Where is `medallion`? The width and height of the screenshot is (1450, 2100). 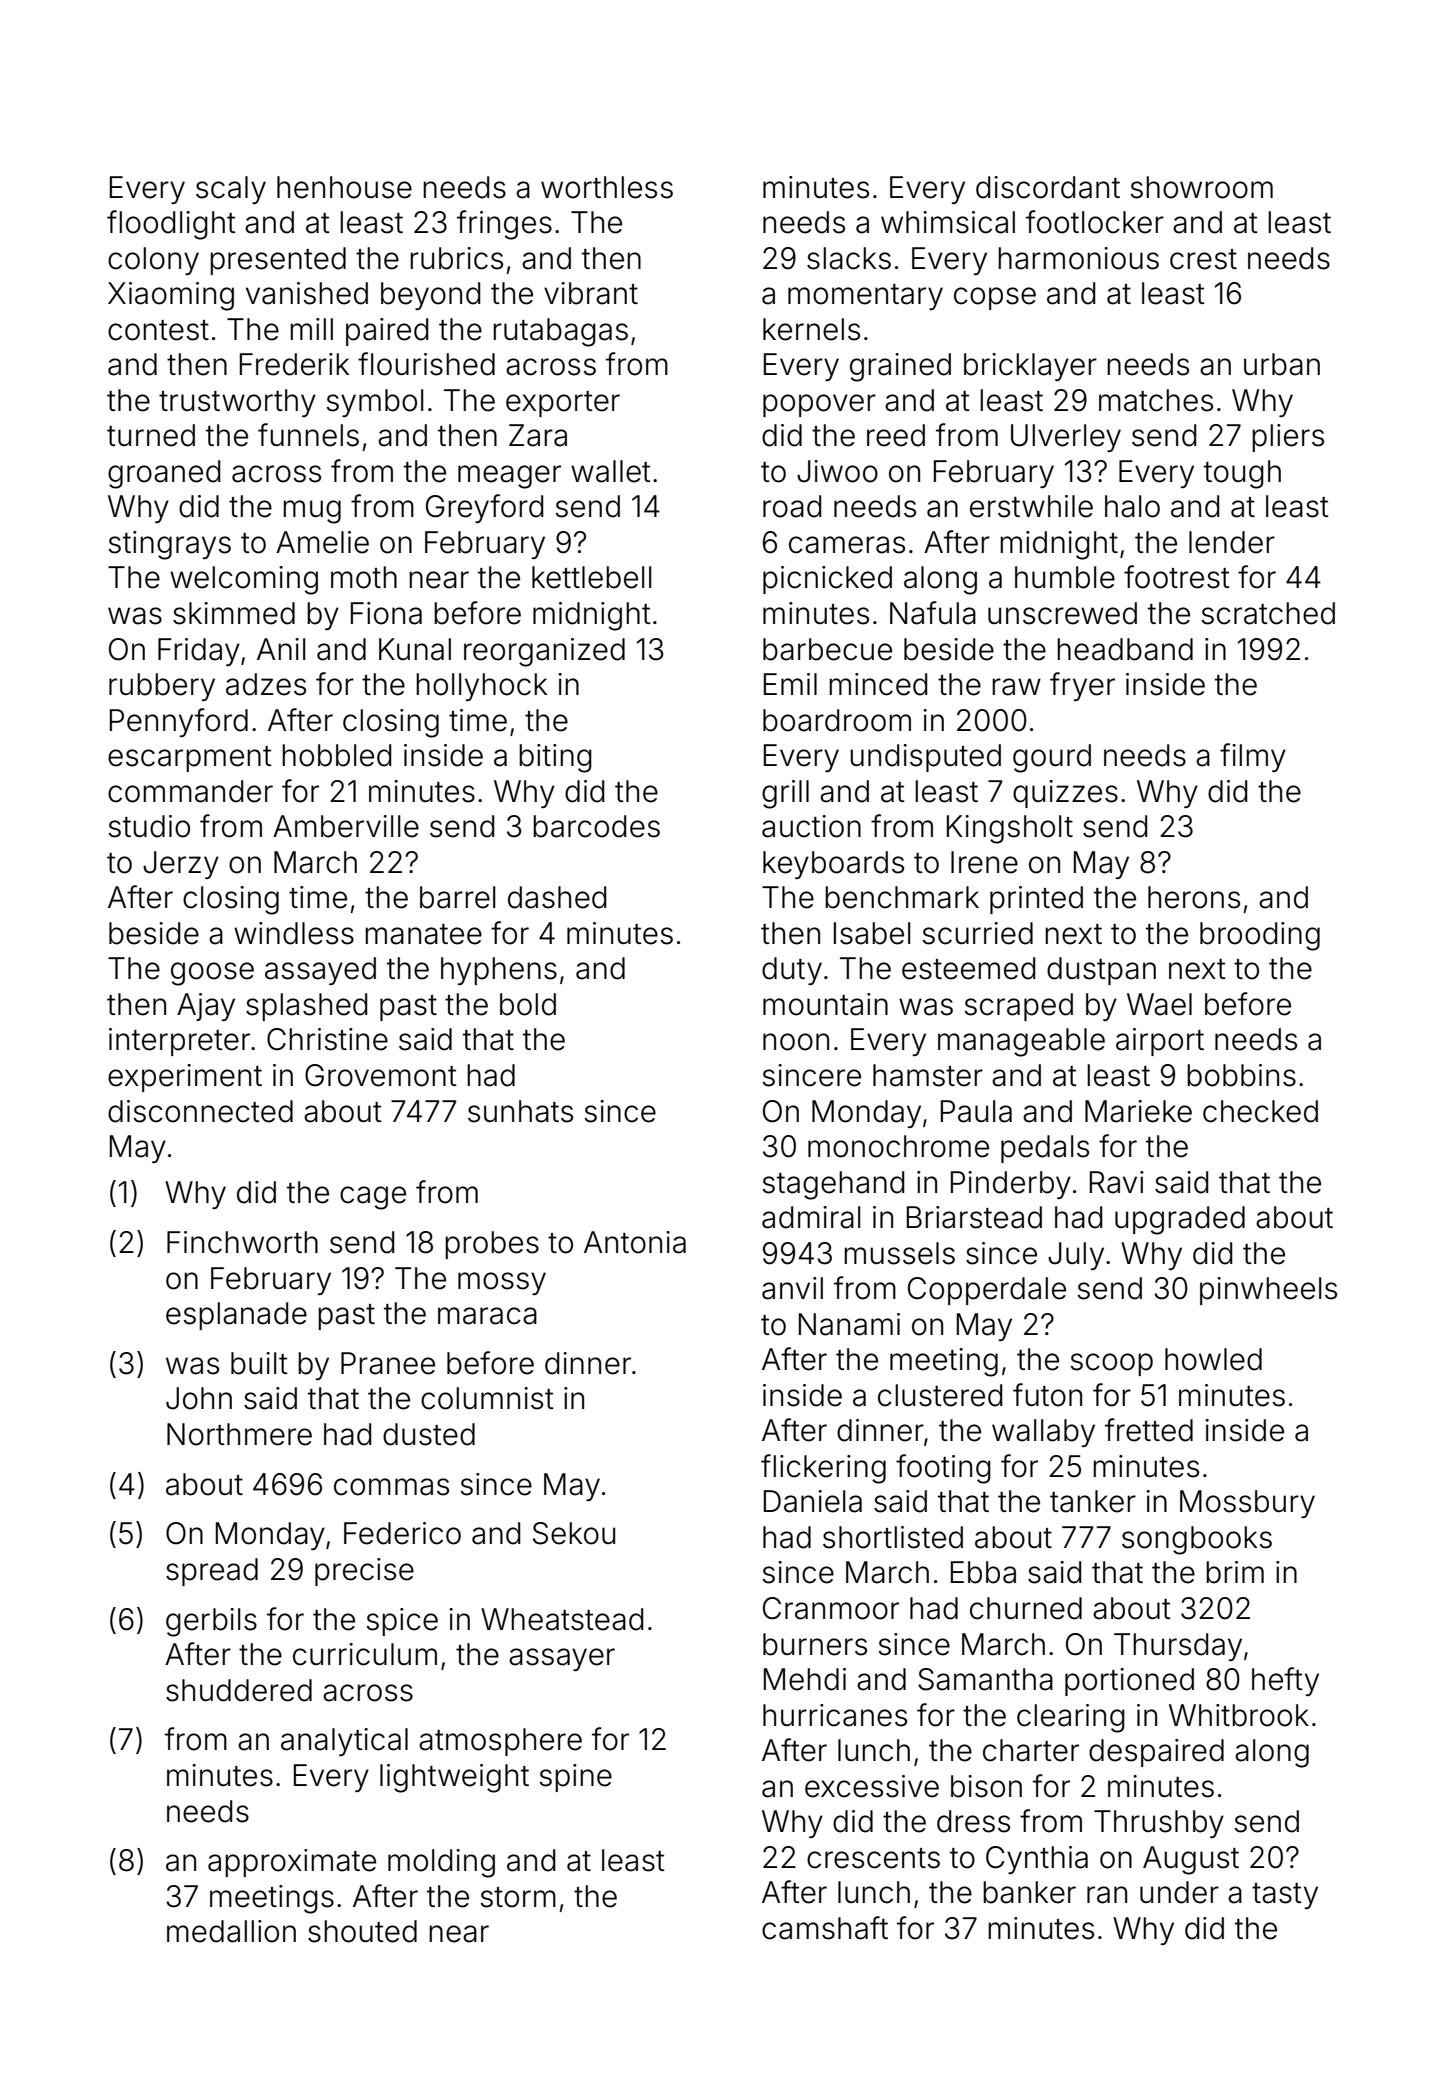
medallion is located at coordinates (231, 1931).
